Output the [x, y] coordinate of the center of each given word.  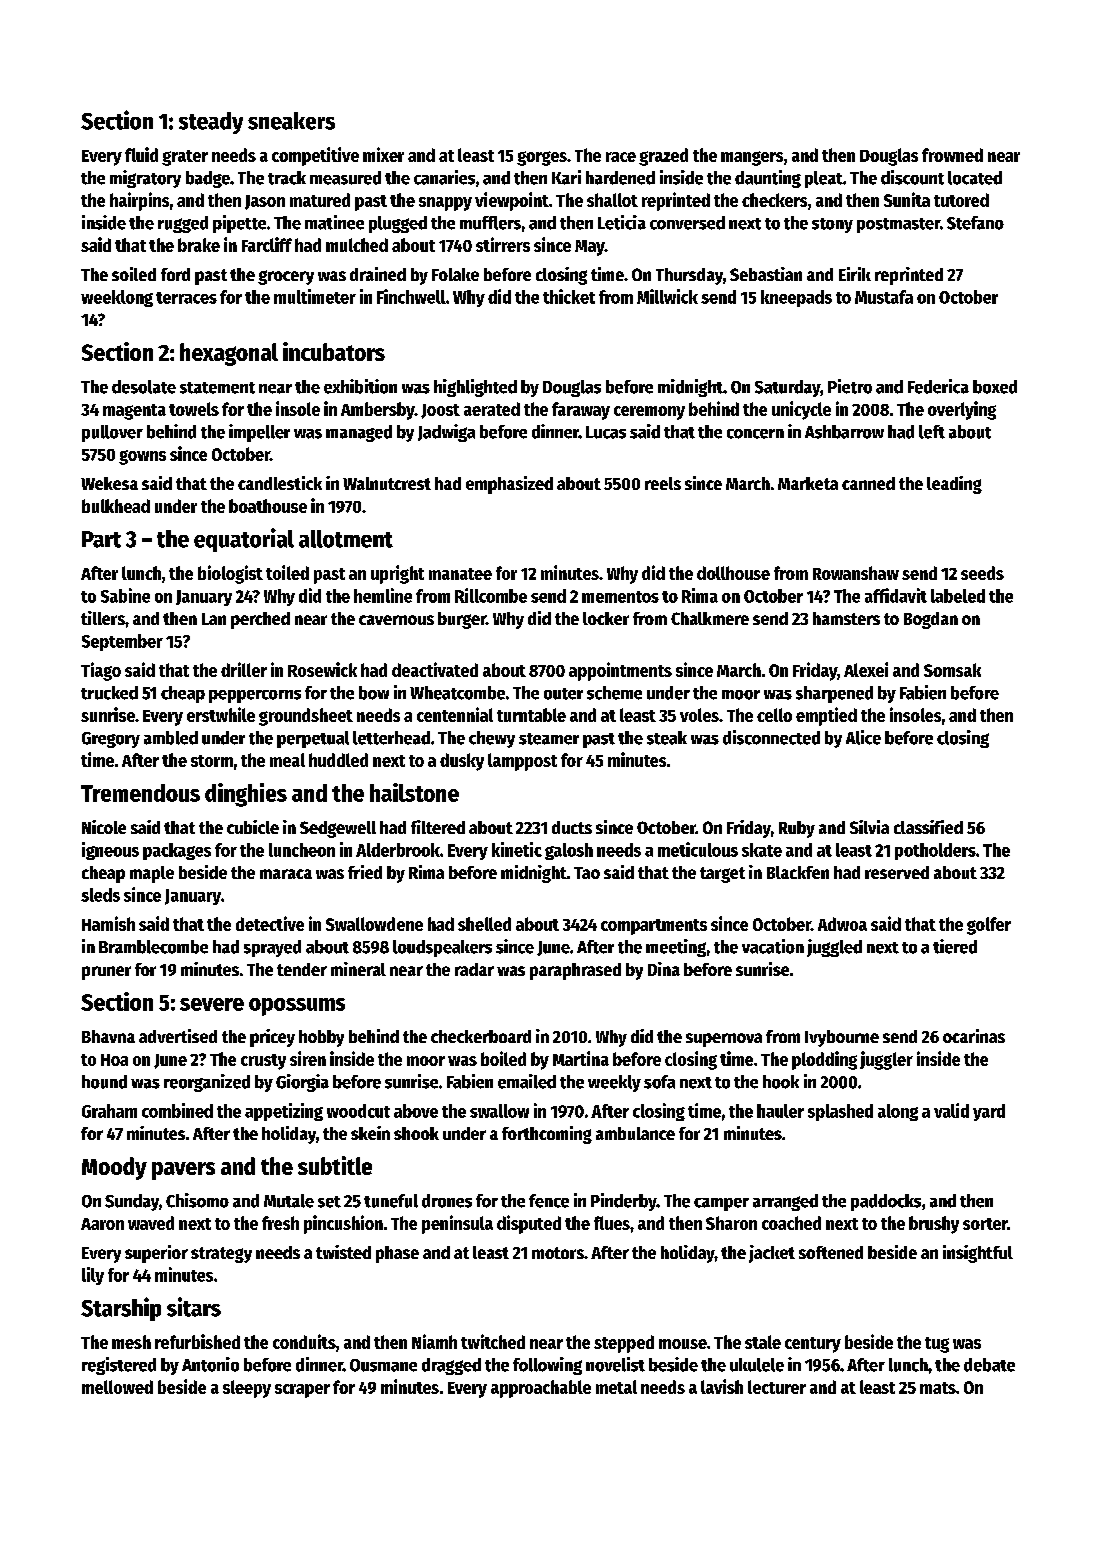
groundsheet [306, 717]
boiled [503, 1058]
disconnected [771, 737]
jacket [772, 1254]
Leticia [622, 222]
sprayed [272, 948]
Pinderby [624, 1202]
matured [320, 200]
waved [151, 1223]
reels [663, 483]
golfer [989, 926]
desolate [144, 387]
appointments [620, 671]
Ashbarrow [844, 432]
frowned [952, 155]
